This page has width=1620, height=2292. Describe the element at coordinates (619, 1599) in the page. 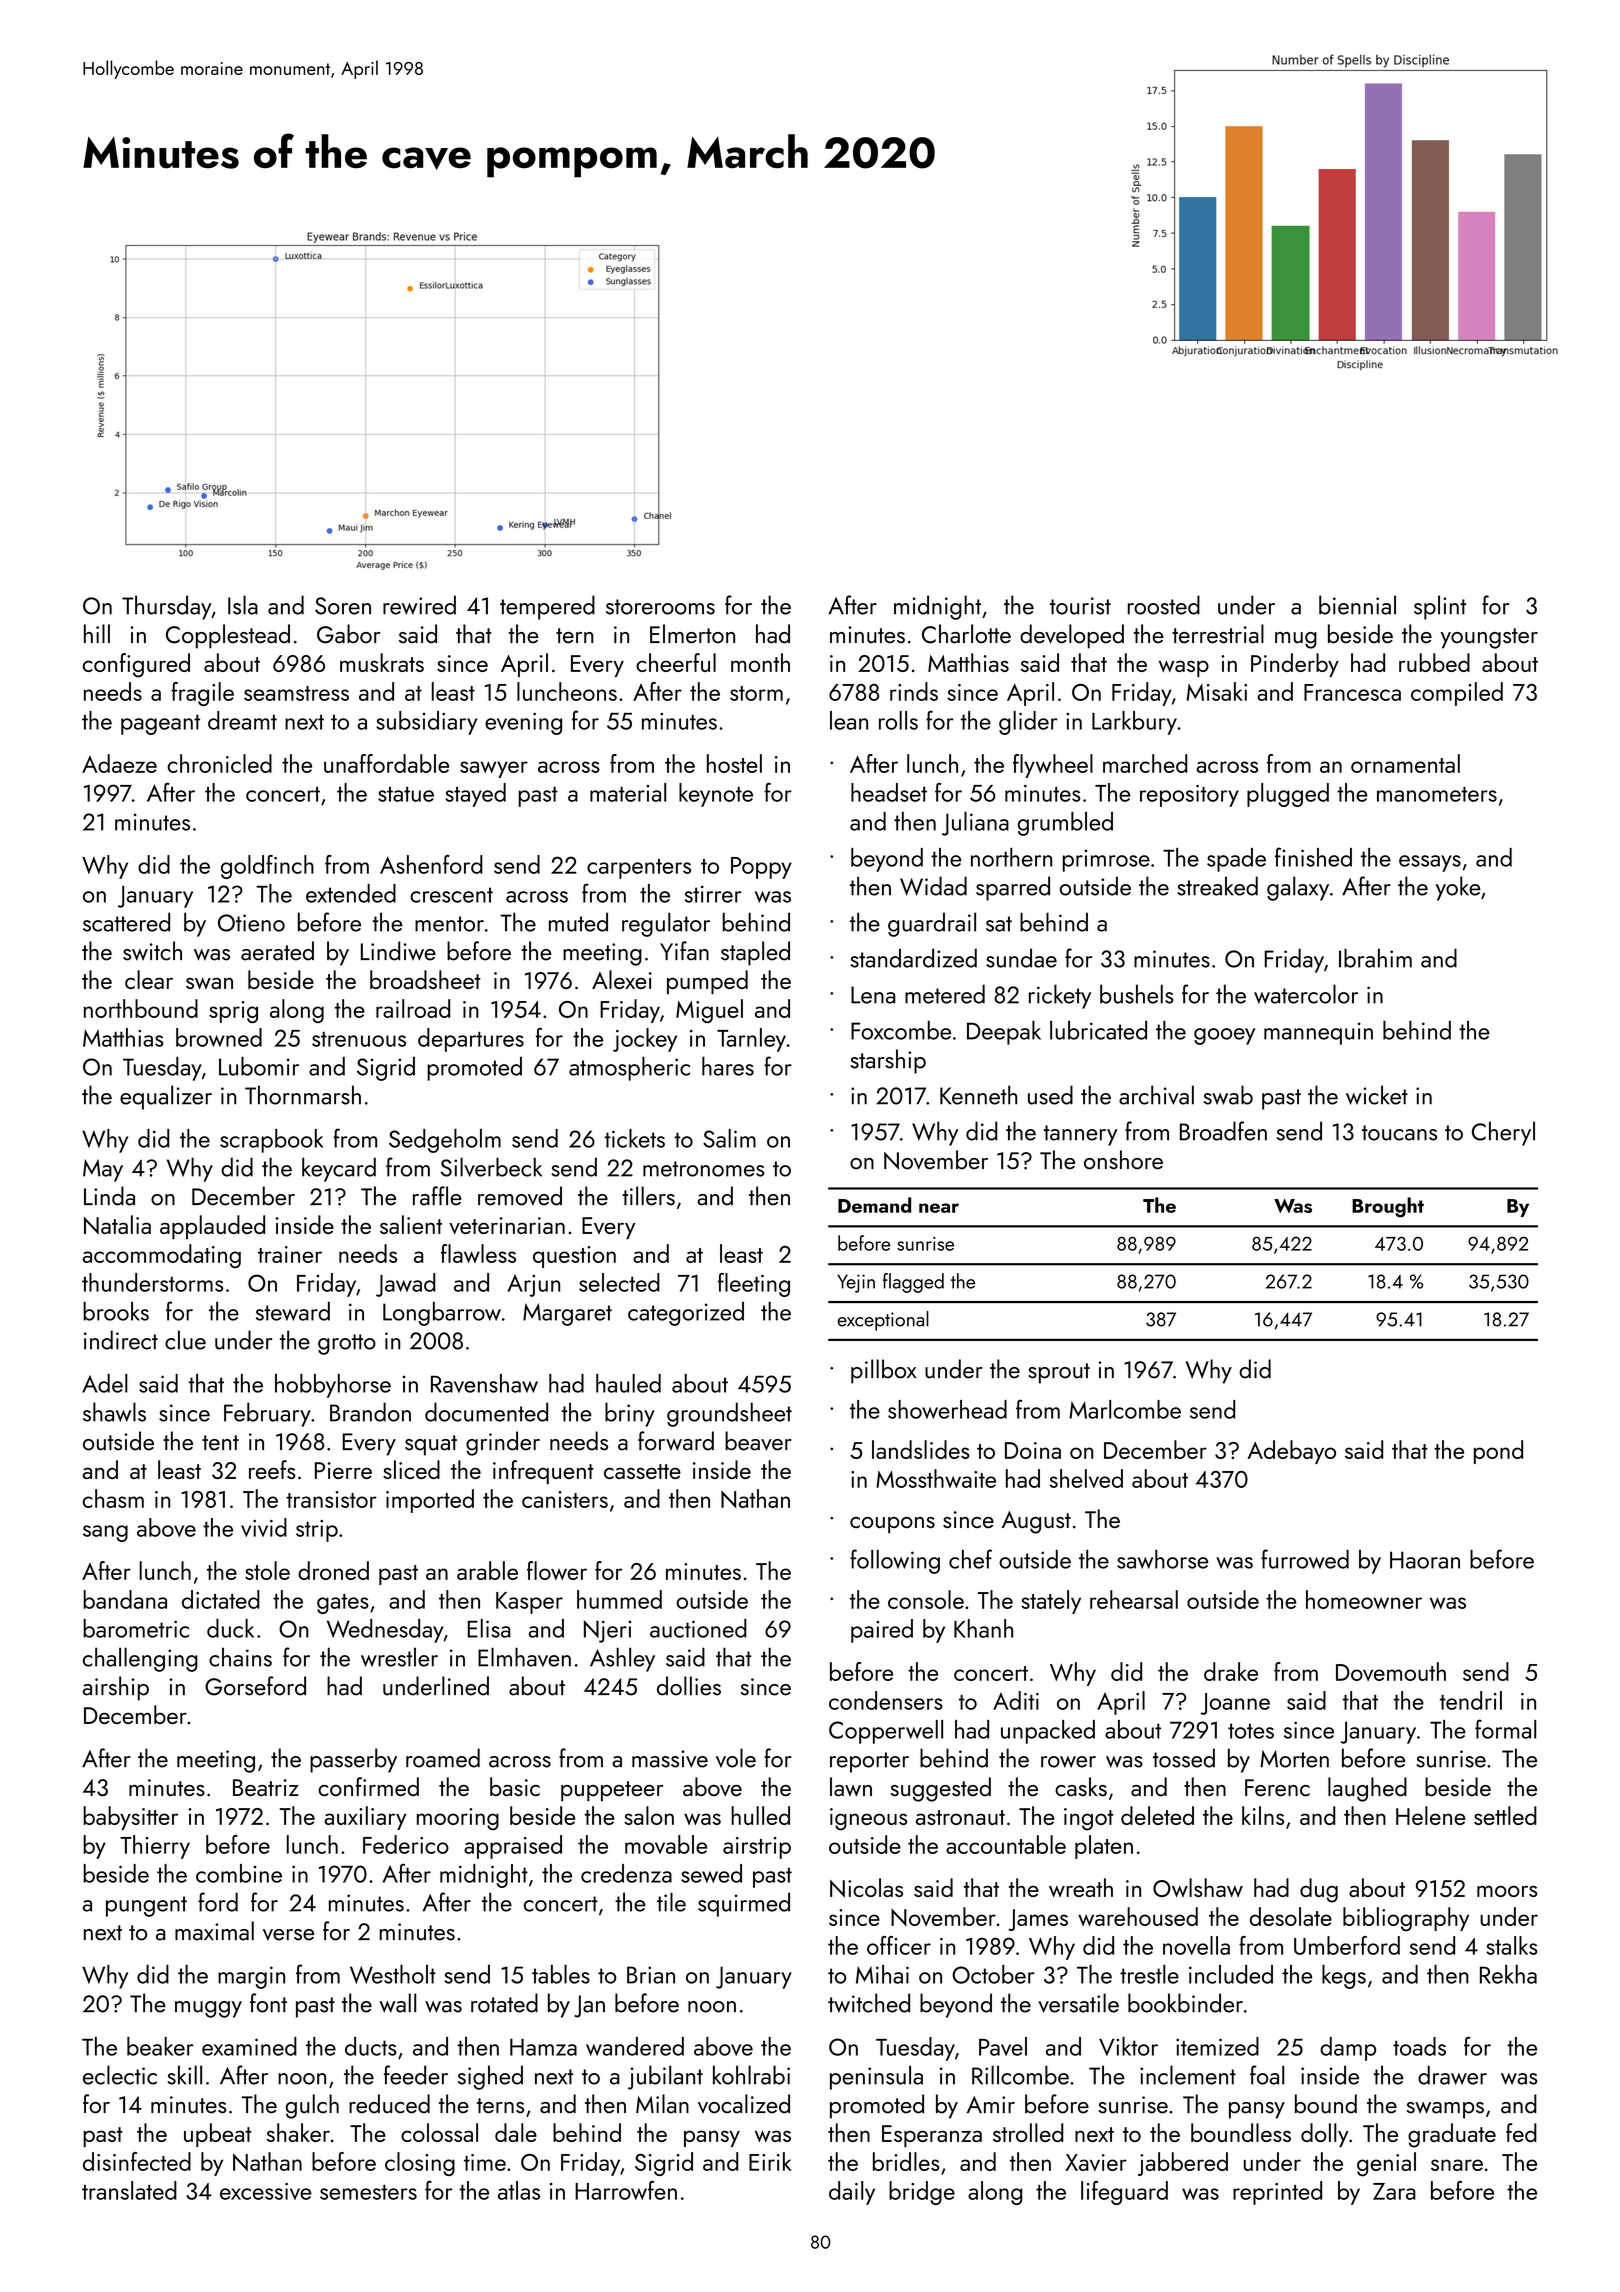

I see `hummed` at that location.
